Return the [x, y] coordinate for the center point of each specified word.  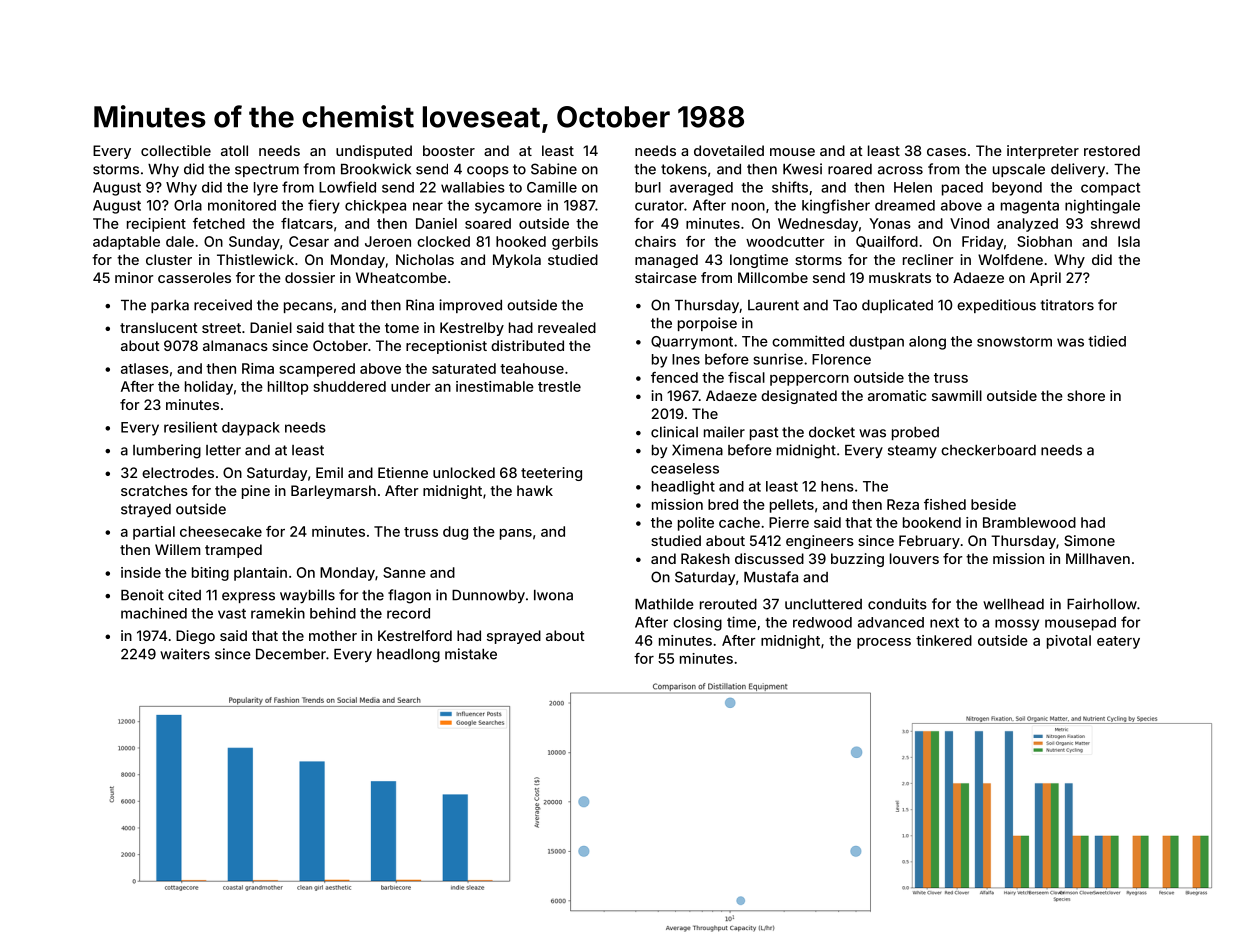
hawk [535, 490]
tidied [1107, 341]
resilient [190, 427]
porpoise [707, 324]
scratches [154, 490]
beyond [1017, 189]
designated [799, 397]
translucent [159, 327]
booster [449, 150]
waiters [185, 654]
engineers [820, 542]
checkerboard [988, 450]
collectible [176, 150]
